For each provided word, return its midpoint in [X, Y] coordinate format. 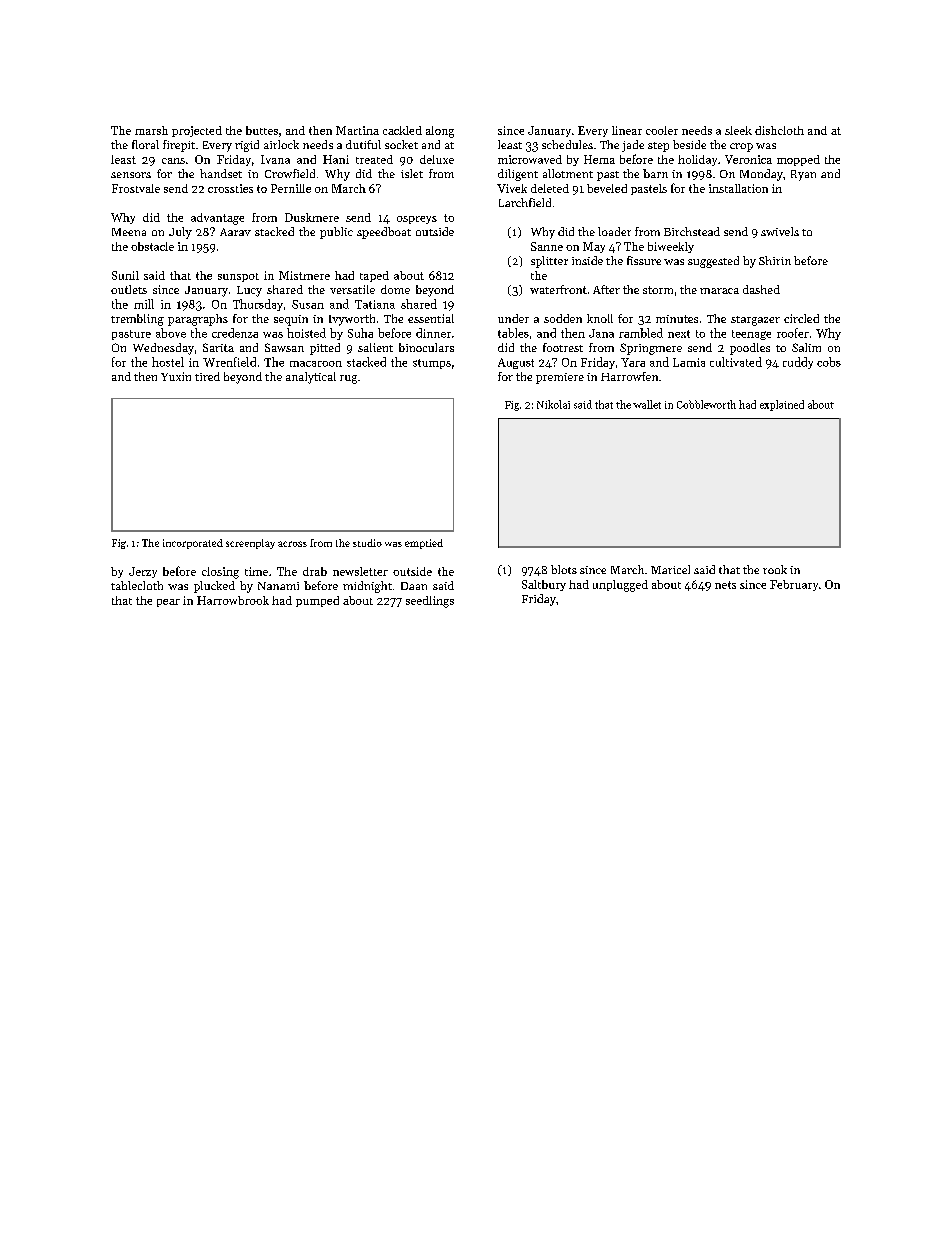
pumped [317, 601]
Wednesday [163, 349]
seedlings [430, 602]
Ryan [803, 175]
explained [782, 405]
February [794, 585]
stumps [432, 364]
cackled [402, 130]
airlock [281, 144]
